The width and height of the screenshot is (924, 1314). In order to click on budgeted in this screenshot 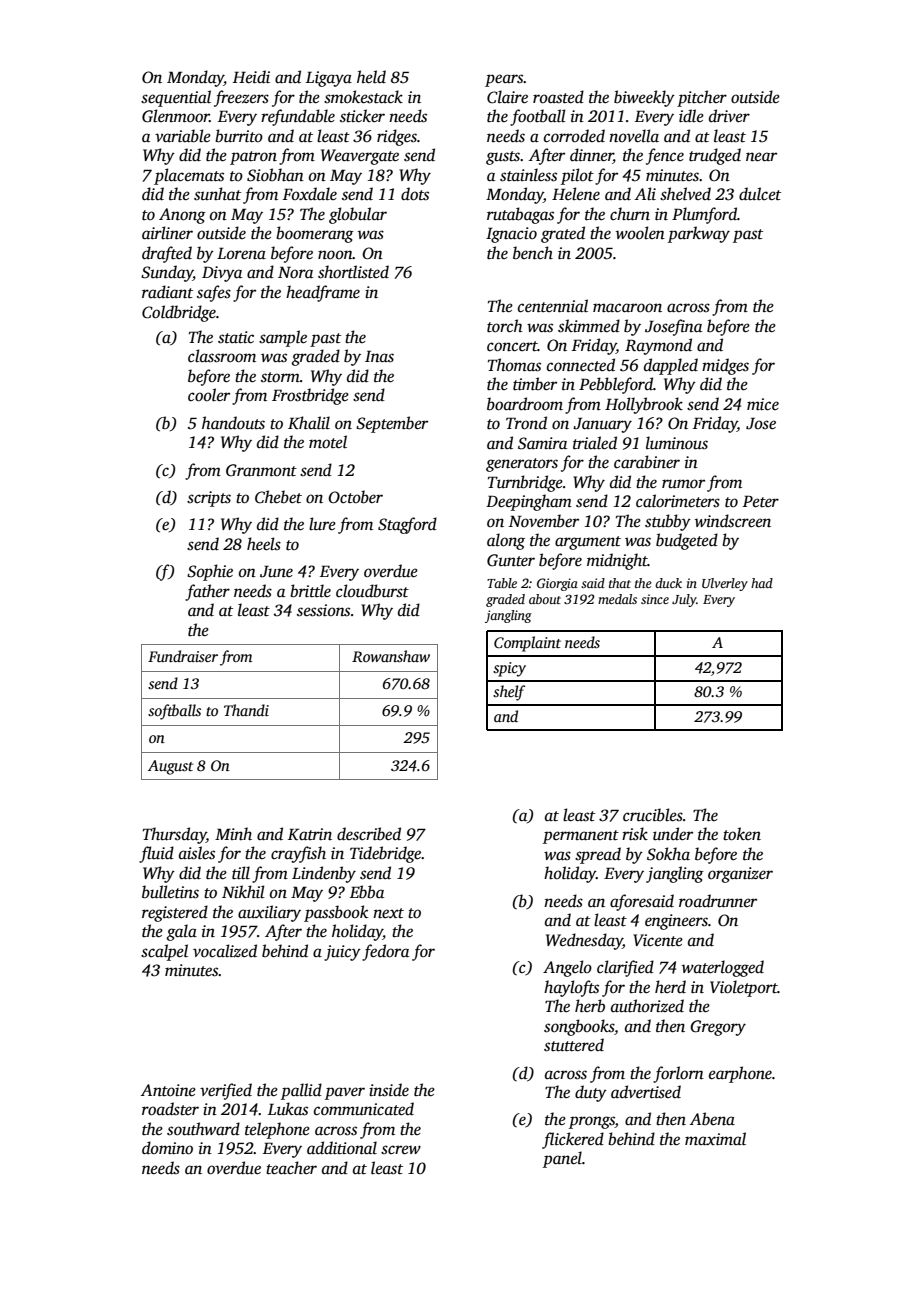, I will do `click(687, 541)`.
